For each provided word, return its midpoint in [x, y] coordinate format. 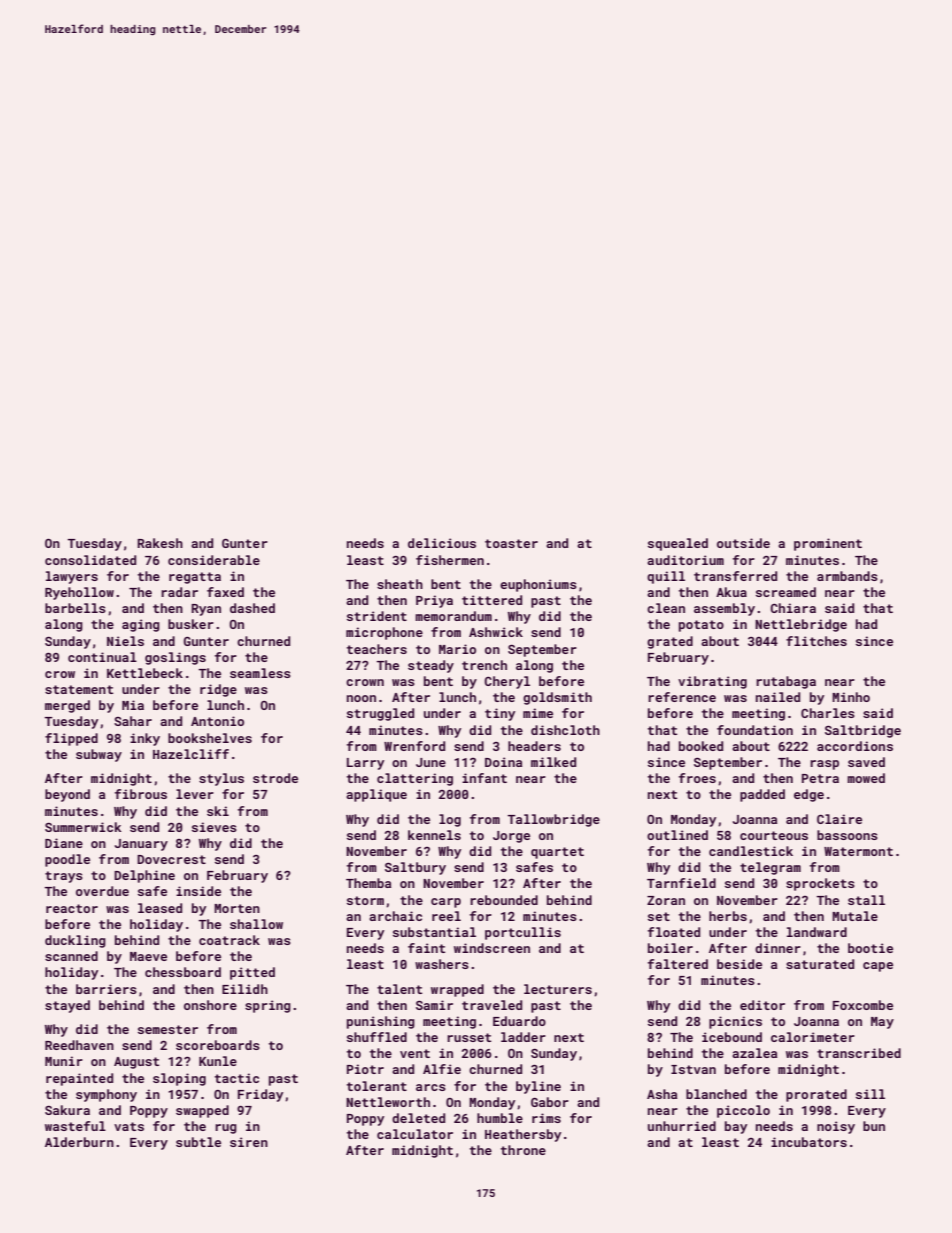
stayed [67, 1006]
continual [102, 657]
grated [670, 642]
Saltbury [415, 868]
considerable [214, 560]
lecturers [558, 989]
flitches [816, 641]
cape [878, 967]
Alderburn [79, 1142]
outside [743, 543]
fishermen [450, 560]
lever [195, 794]
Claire [839, 819]
